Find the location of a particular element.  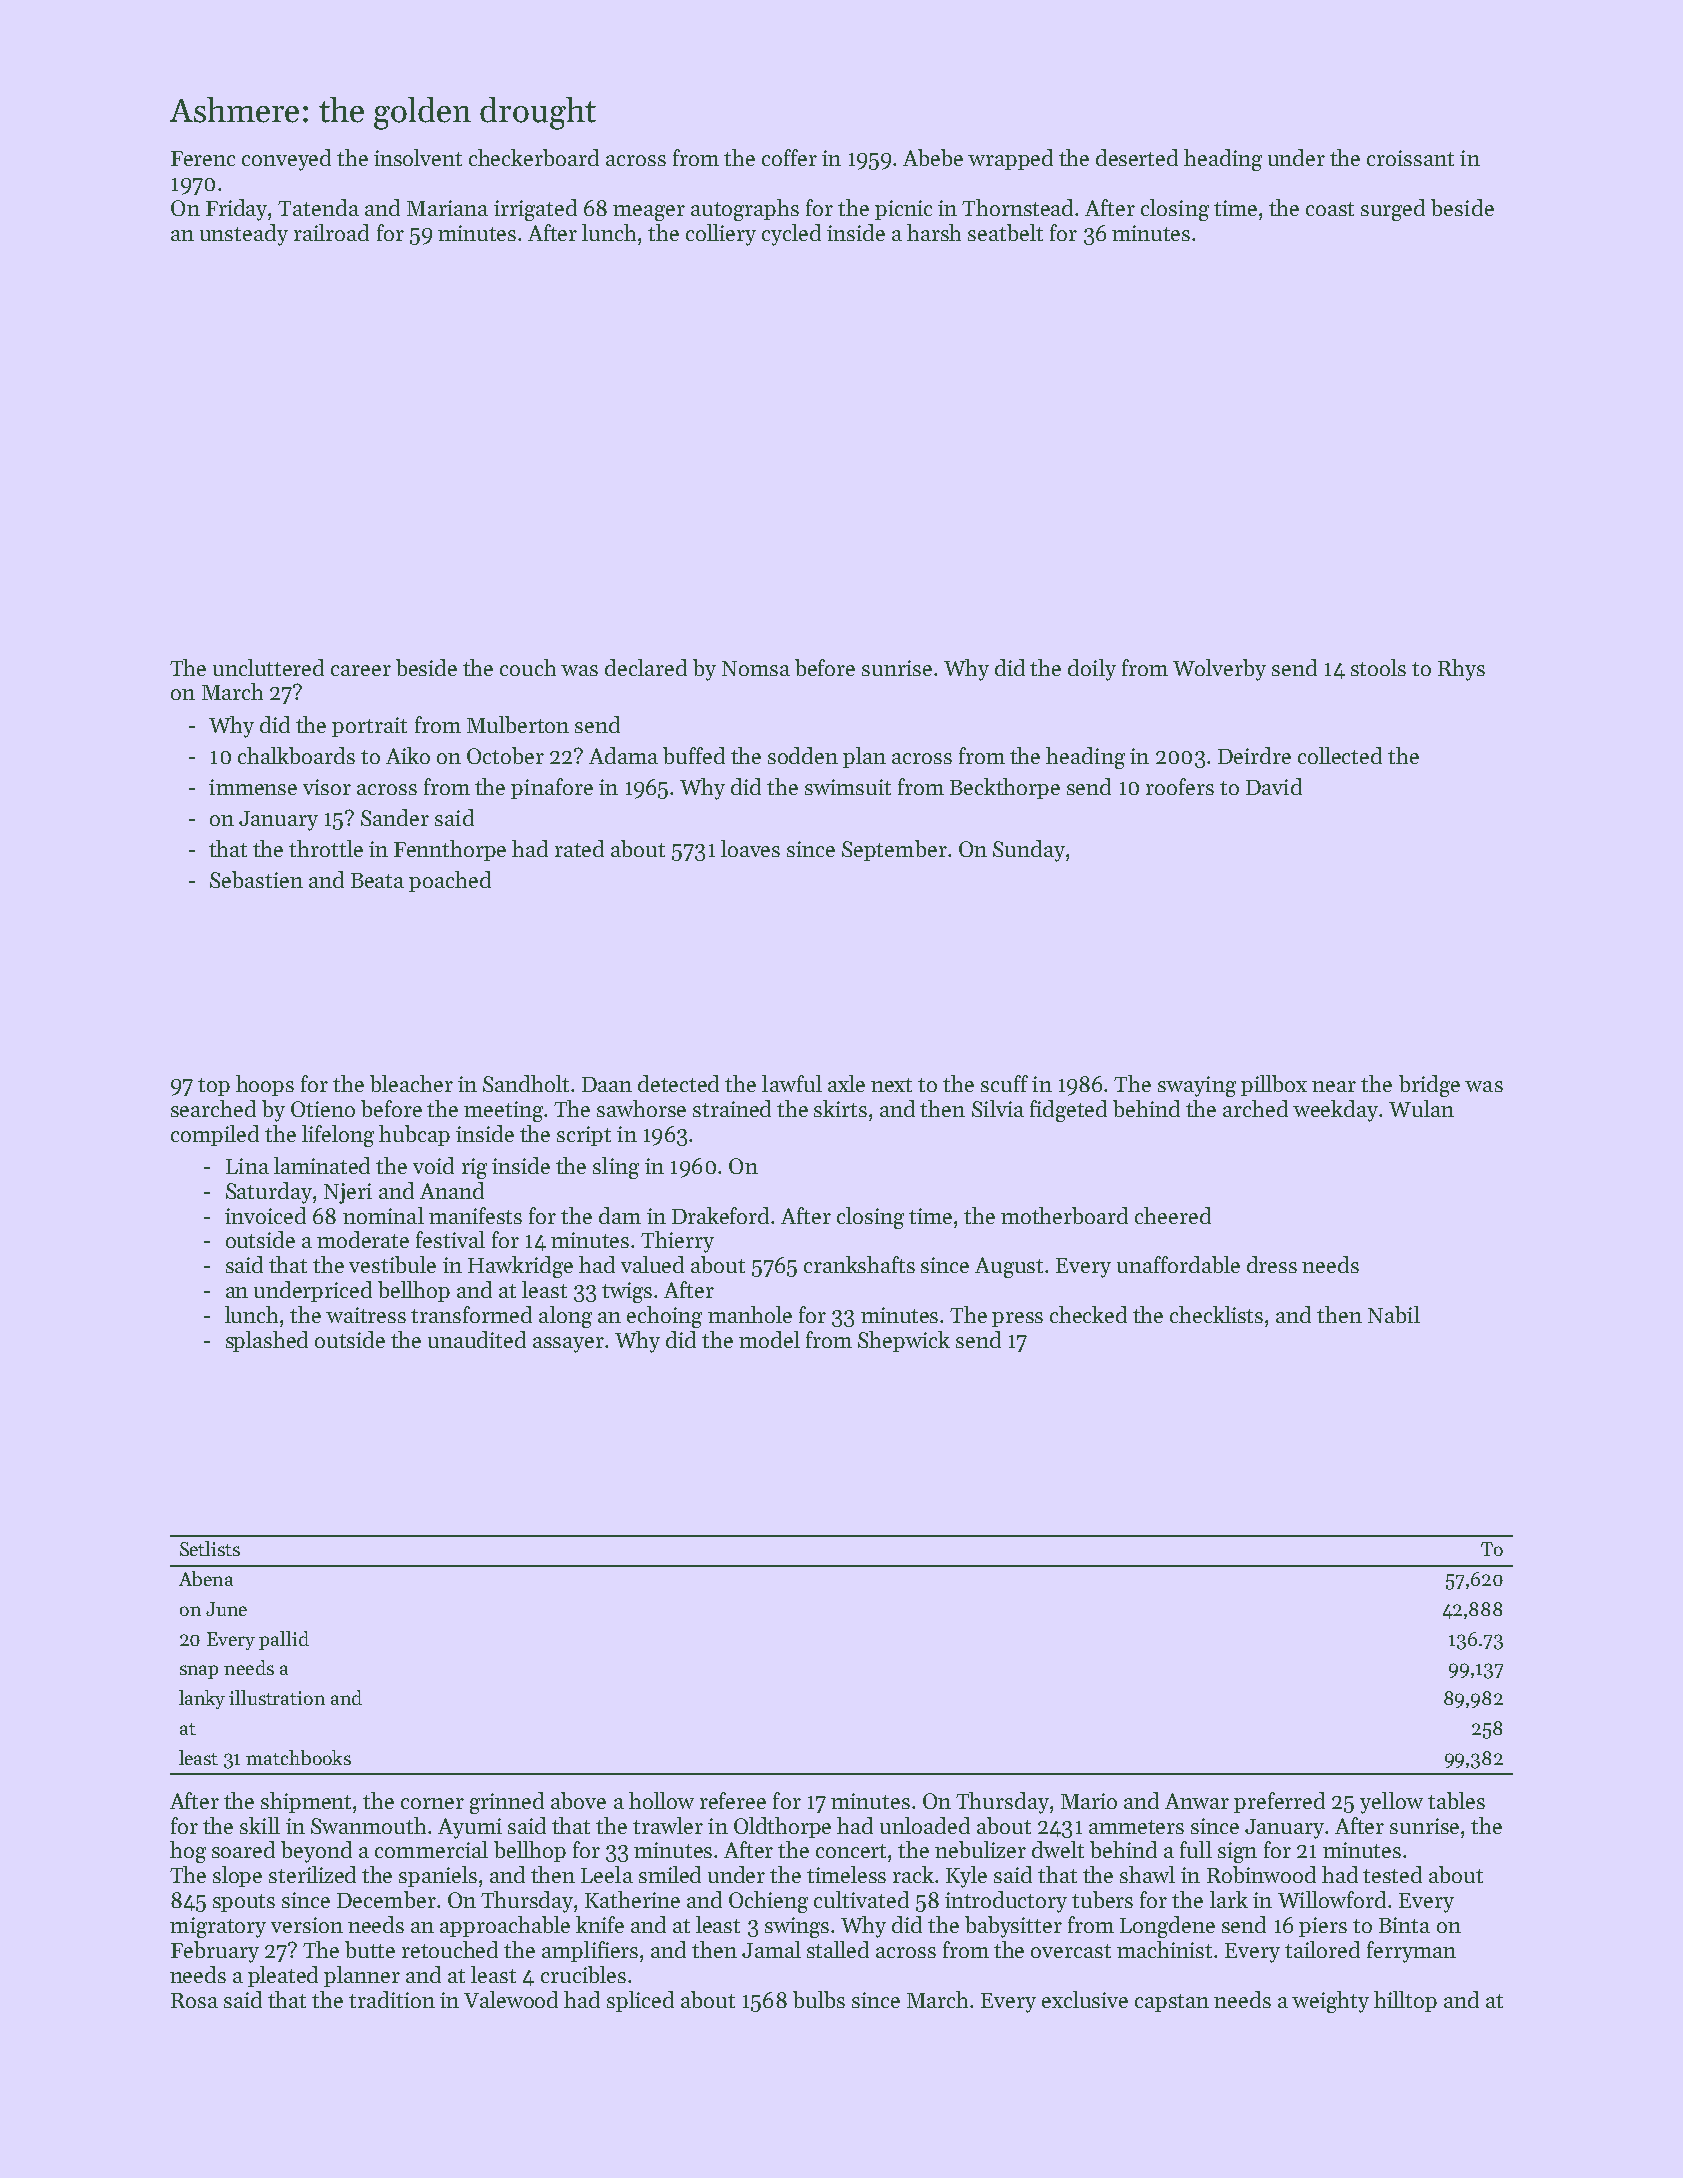

Setlists is located at coordinates (210, 1548).
